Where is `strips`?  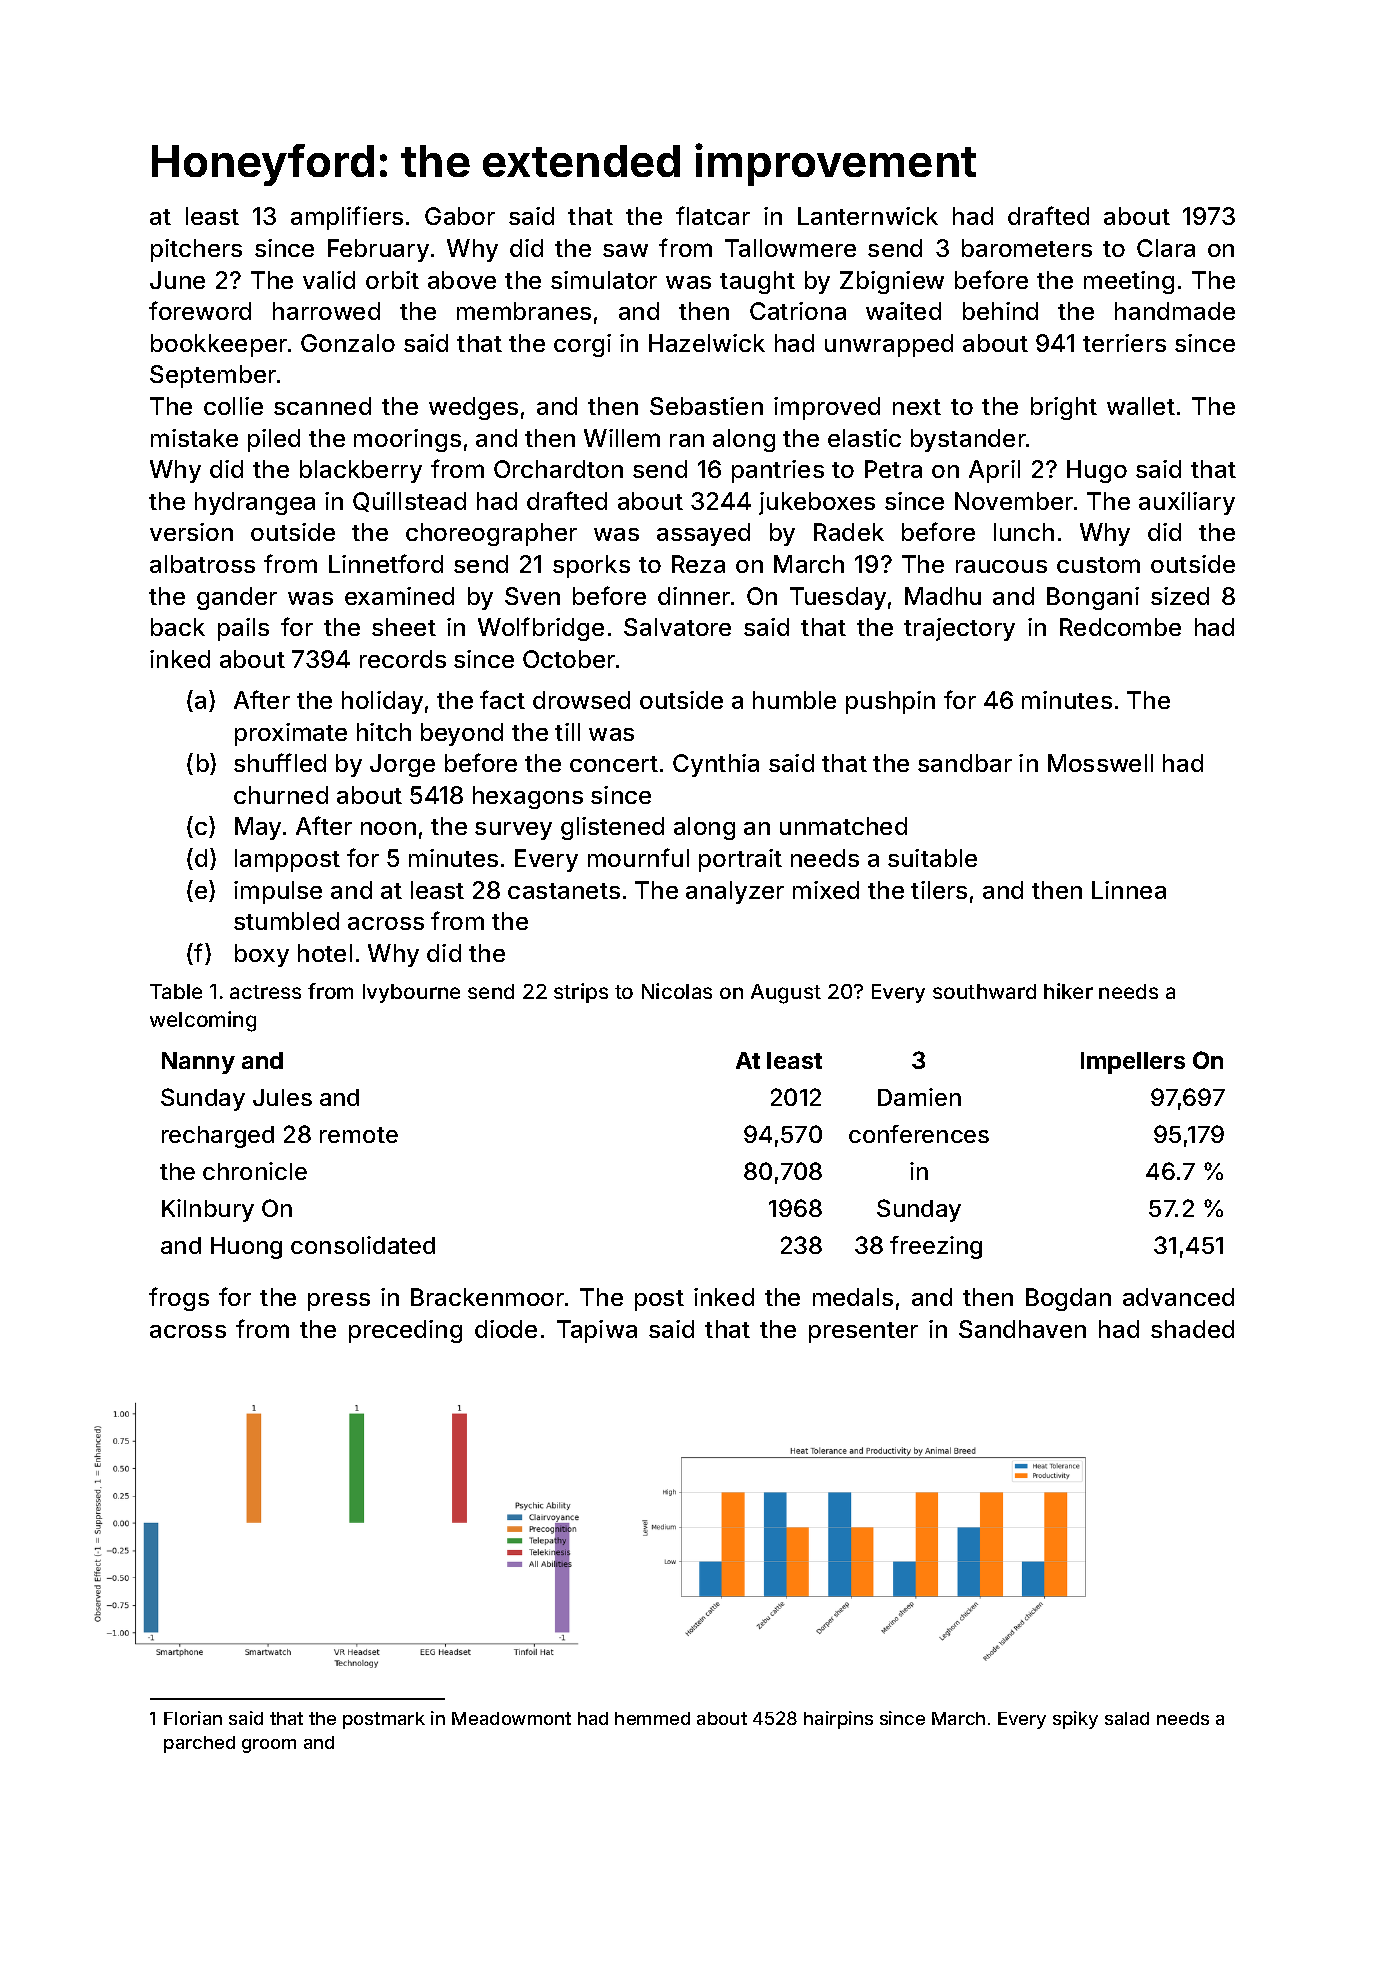
strips is located at coordinates (581, 993).
